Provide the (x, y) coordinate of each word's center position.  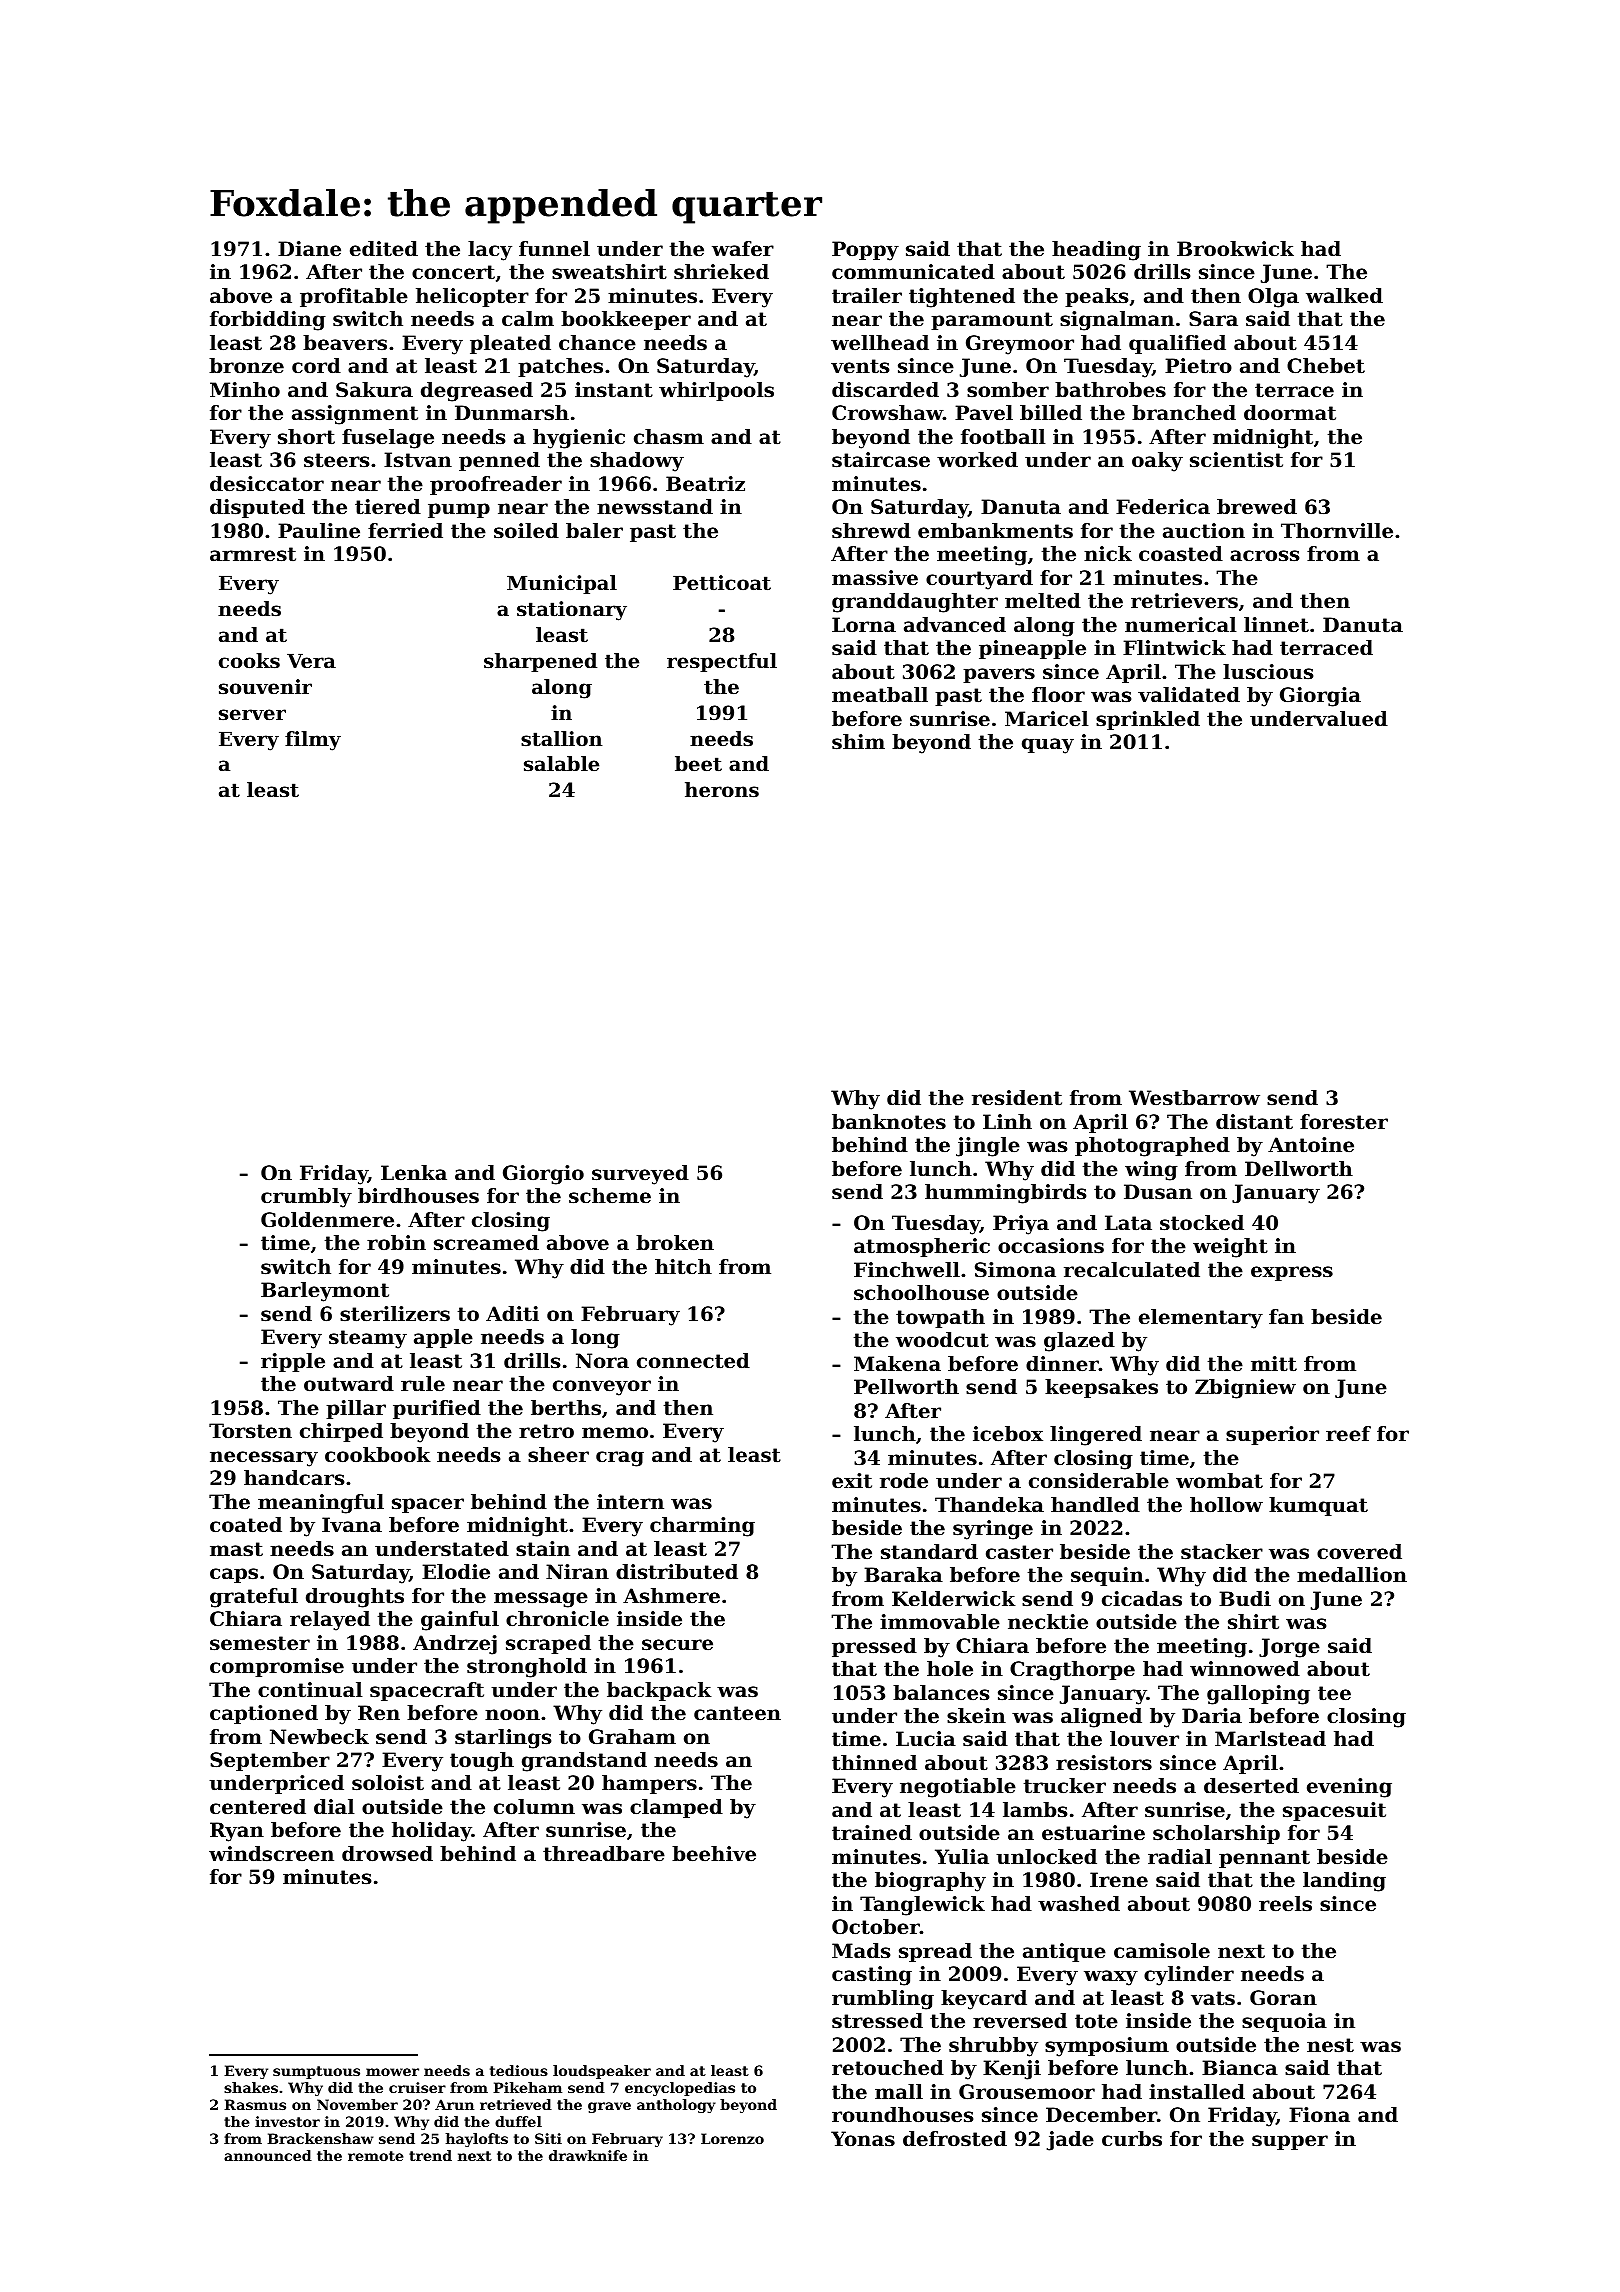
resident (1017, 1098)
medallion (1352, 1575)
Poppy (865, 251)
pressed (874, 1647)
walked (1344, 296)
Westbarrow (1194, 1098)
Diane (309, 249)
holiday (432, 1832)
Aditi (512, 1314)
